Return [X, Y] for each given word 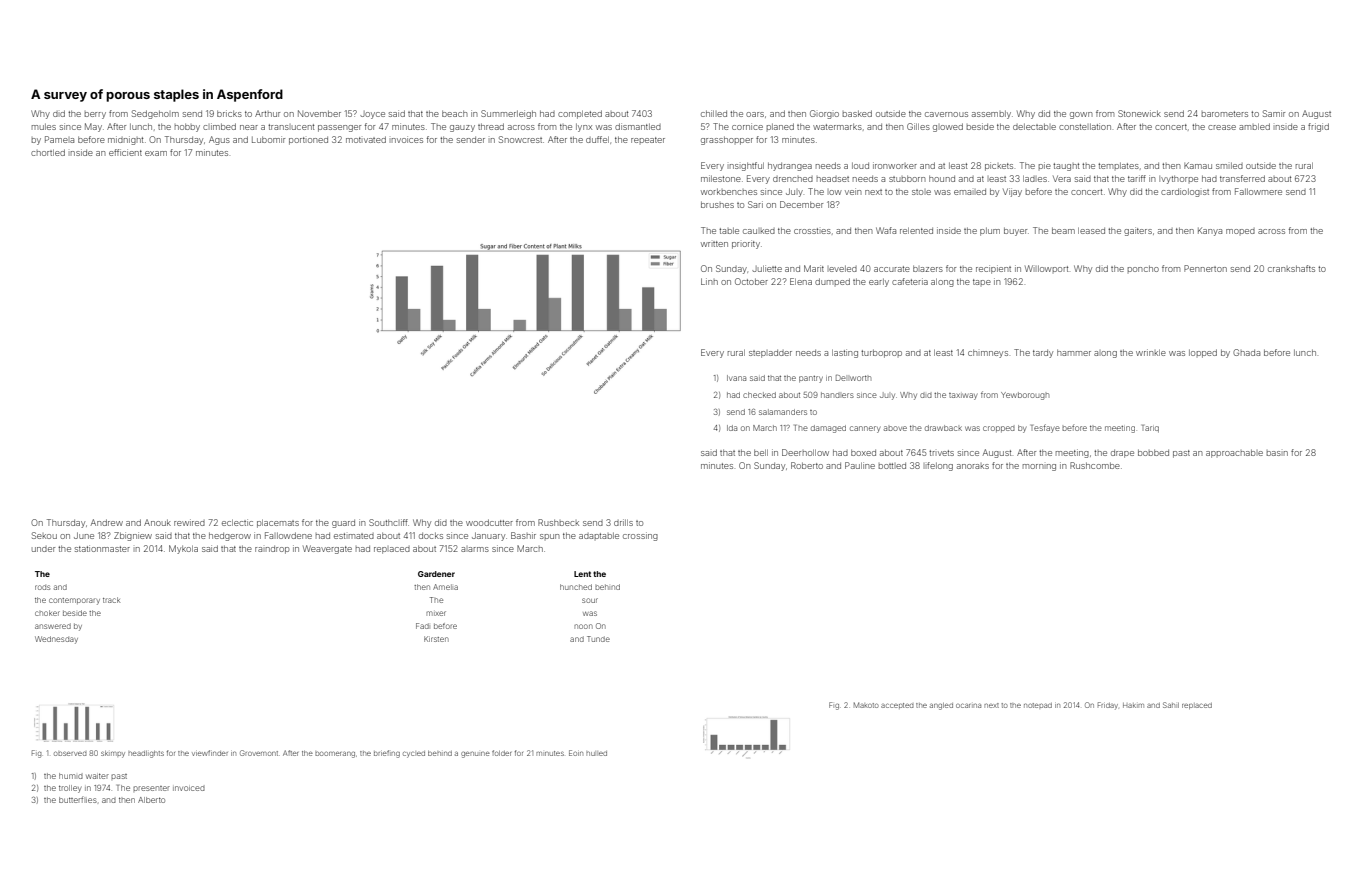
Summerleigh [508, 114]
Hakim [1133, 705]
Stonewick [1139, 113]
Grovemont [259, 753]
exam [156, 153]
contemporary [74, 601]
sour [590, 600]
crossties [812, 231]
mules [44, 126]
